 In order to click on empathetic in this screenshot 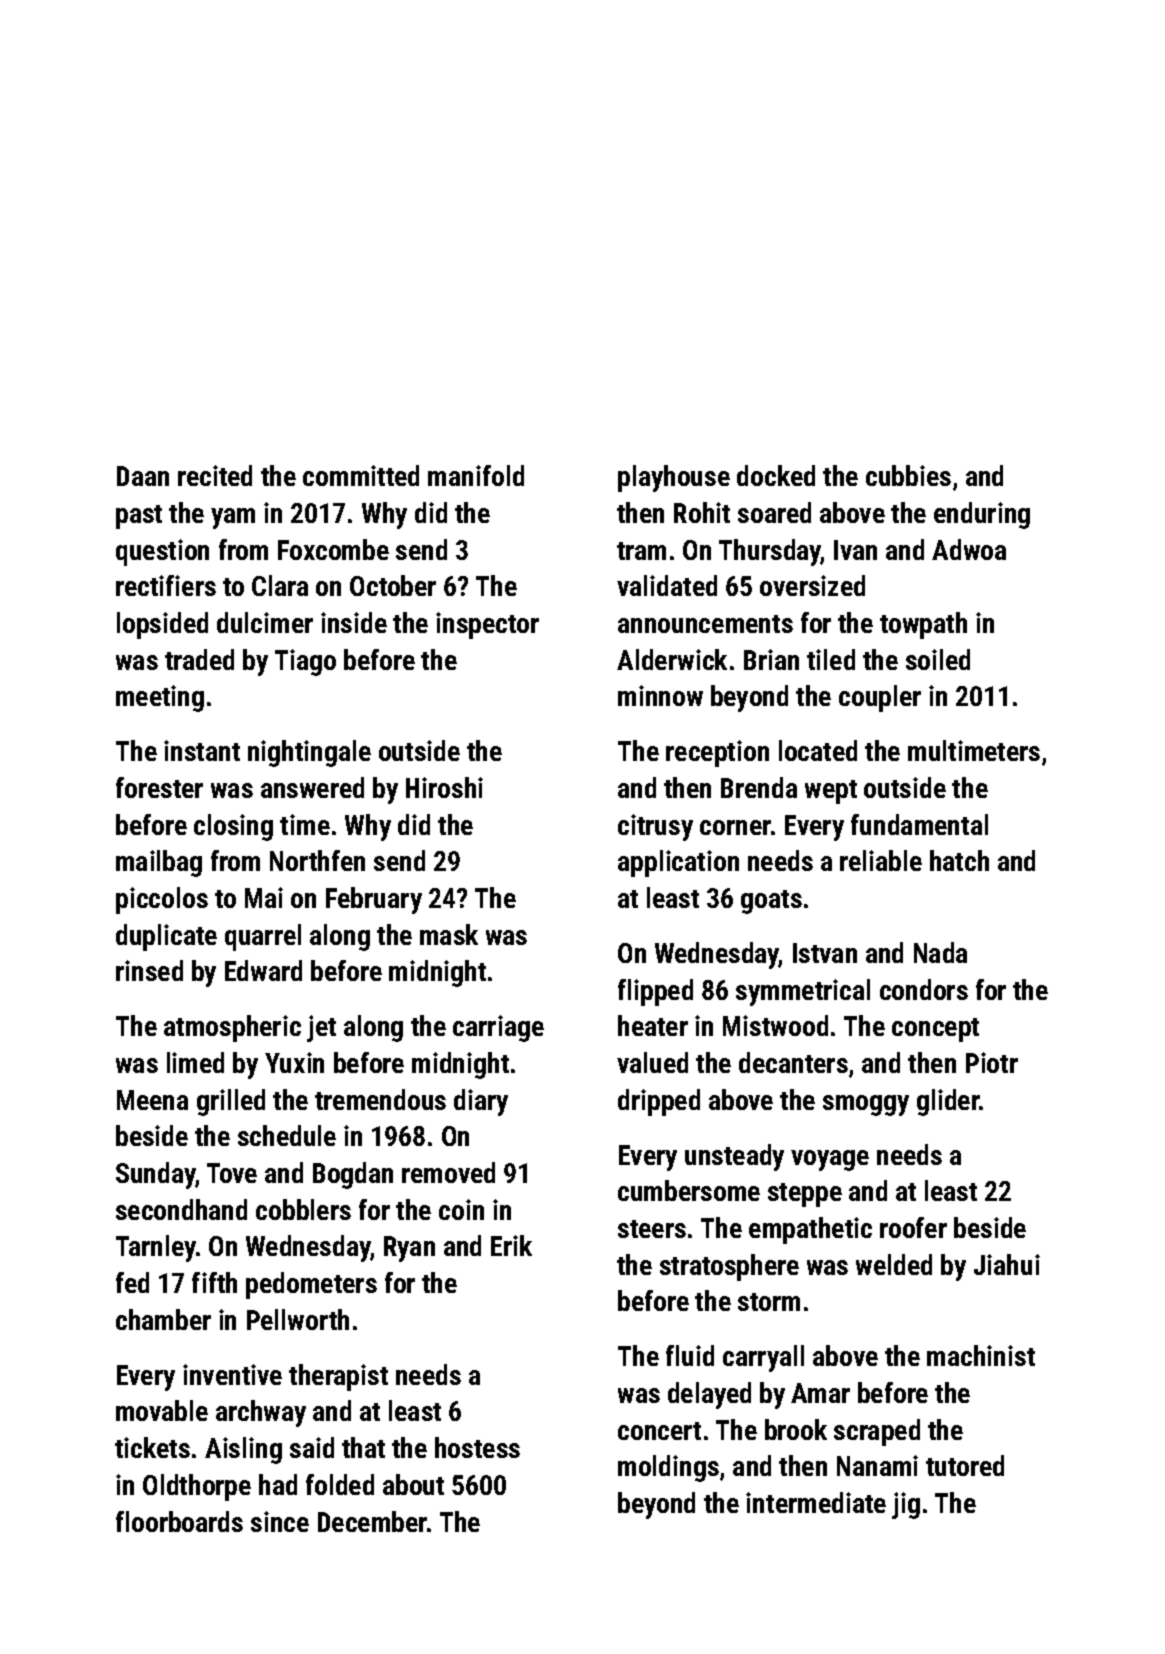, I will do `click(810, 1230)`.
